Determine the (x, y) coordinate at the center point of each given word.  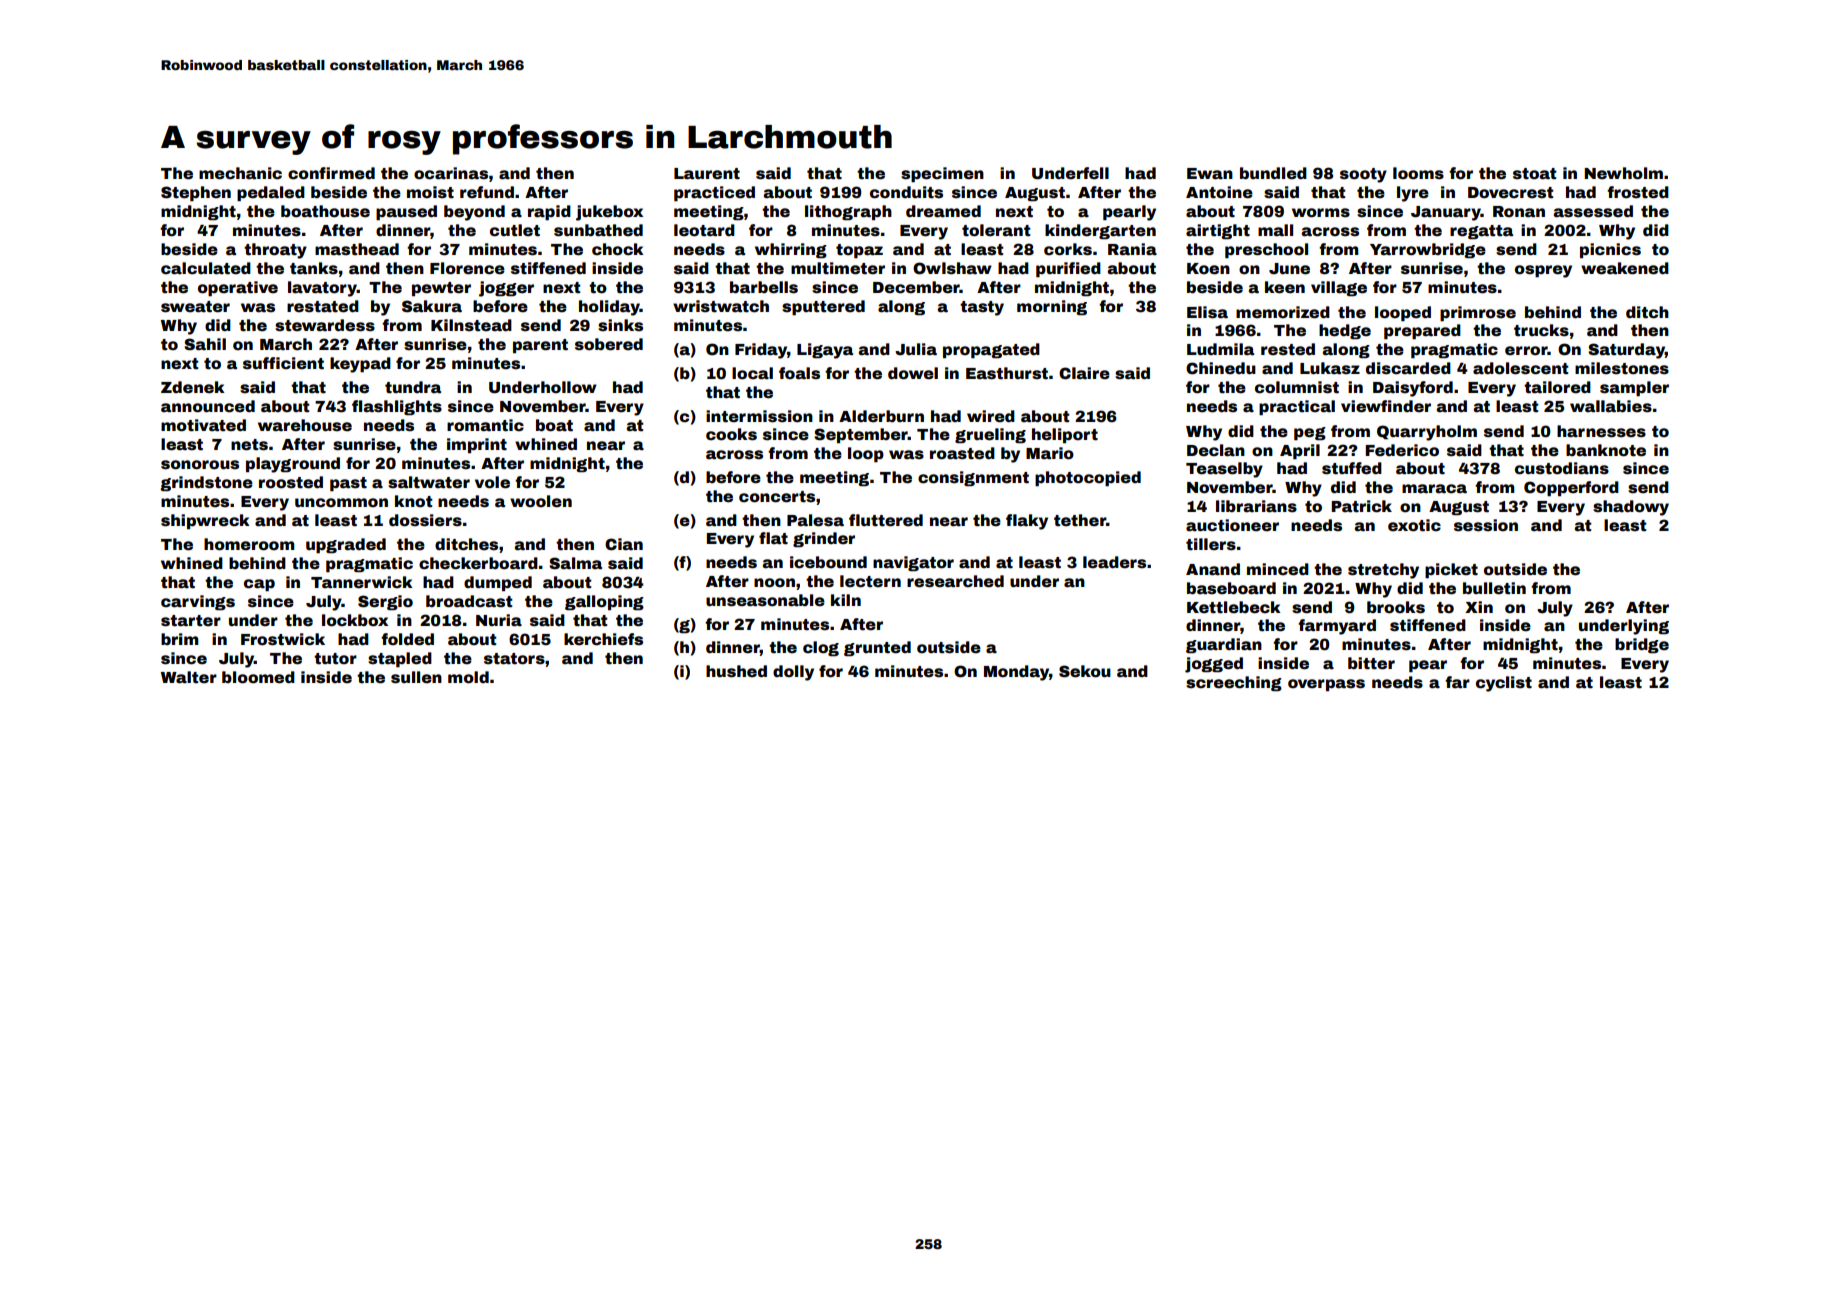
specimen (942, 174)
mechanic (240, 173)
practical (1297, 407)
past (348, 484)
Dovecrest (1511, 193)
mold (468, 677)
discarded (1408, 368)
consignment (973, 478)
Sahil (205, 344)
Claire (1084, 373)
